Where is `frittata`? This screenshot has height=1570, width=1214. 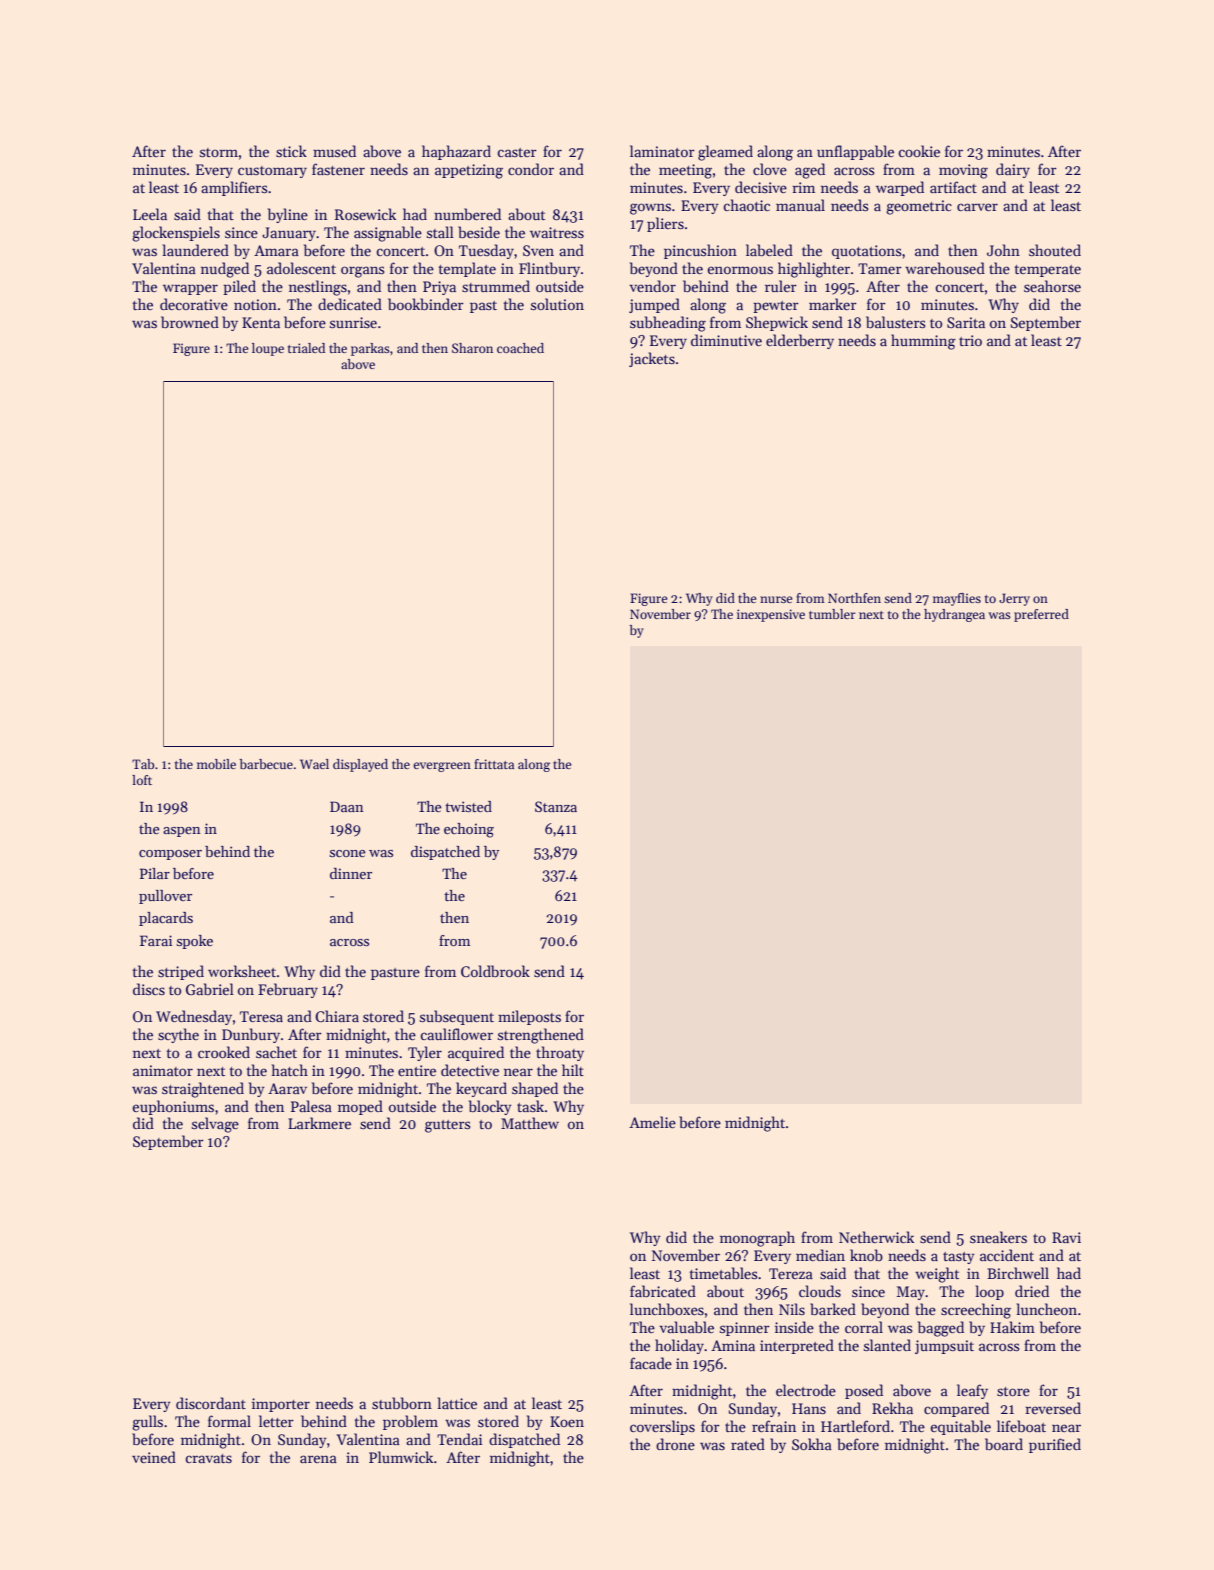
frittata is located at coordinates (494, 764).
